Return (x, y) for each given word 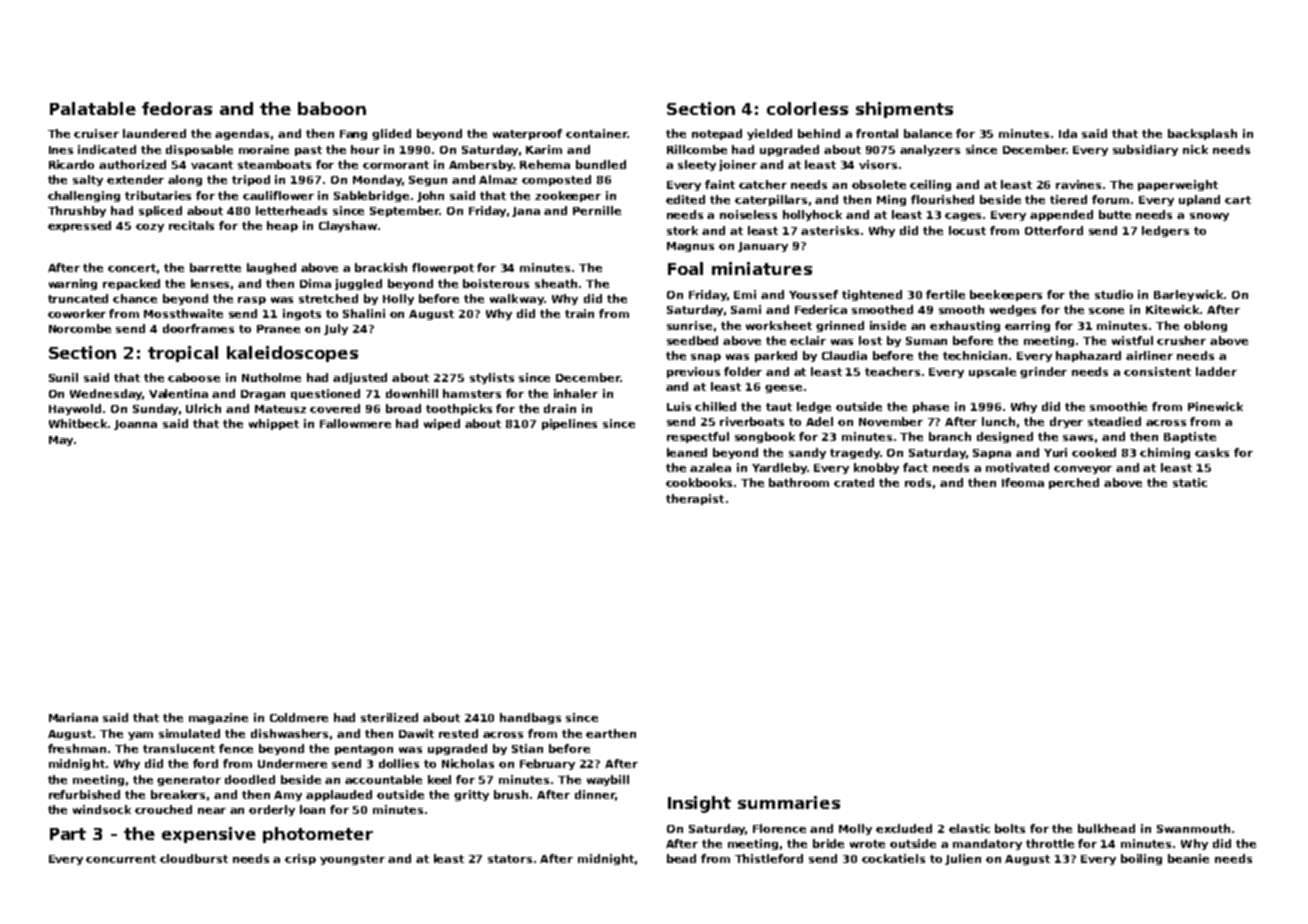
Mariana (73, 717)
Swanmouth (1193, 828)
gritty (471, 795)
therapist (695, 499)
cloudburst (194, 858)
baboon (332, 108)
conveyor (1083, 470)
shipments (904, 110)
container (596, 133)
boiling (1141, 859)
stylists (492, 378)
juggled (358, 284)
